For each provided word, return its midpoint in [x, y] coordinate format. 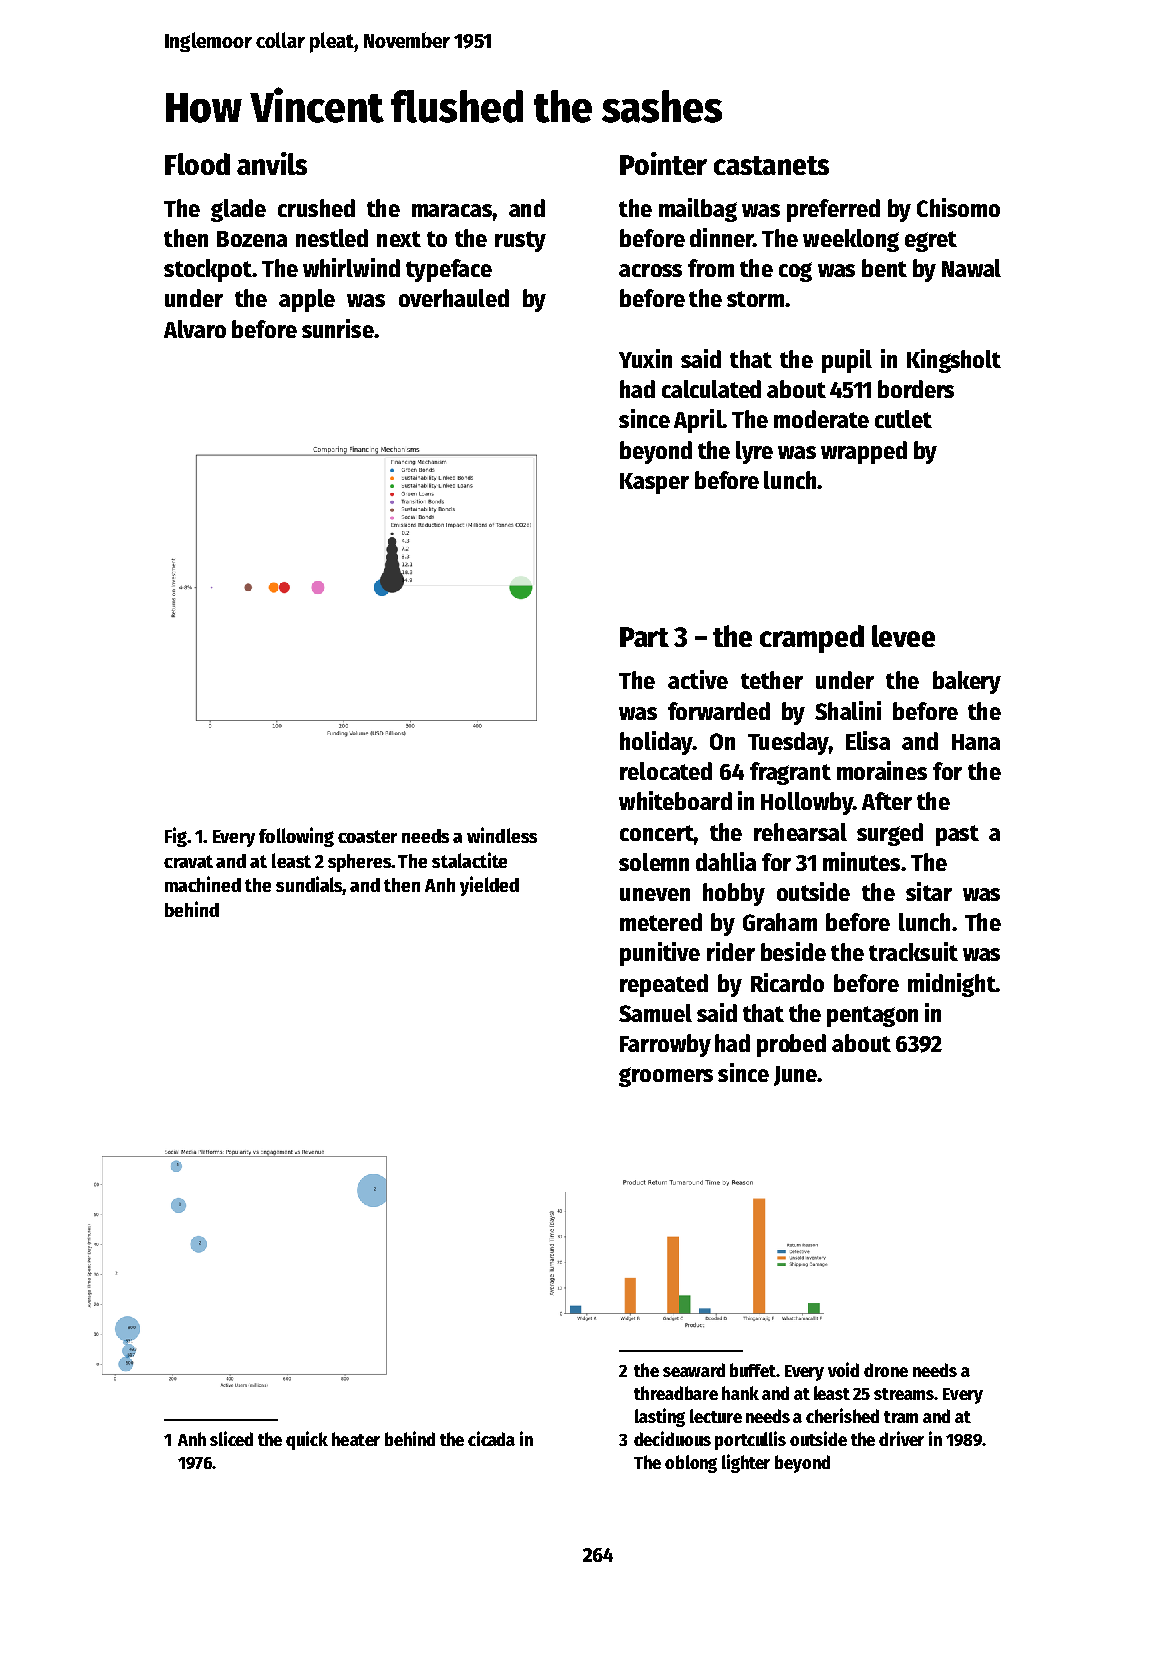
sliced [231, 1438]
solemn [654, 862]
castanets [771, 165]
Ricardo [787, 982]
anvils [272, 163]
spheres [359, 863]
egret [931, 241]
